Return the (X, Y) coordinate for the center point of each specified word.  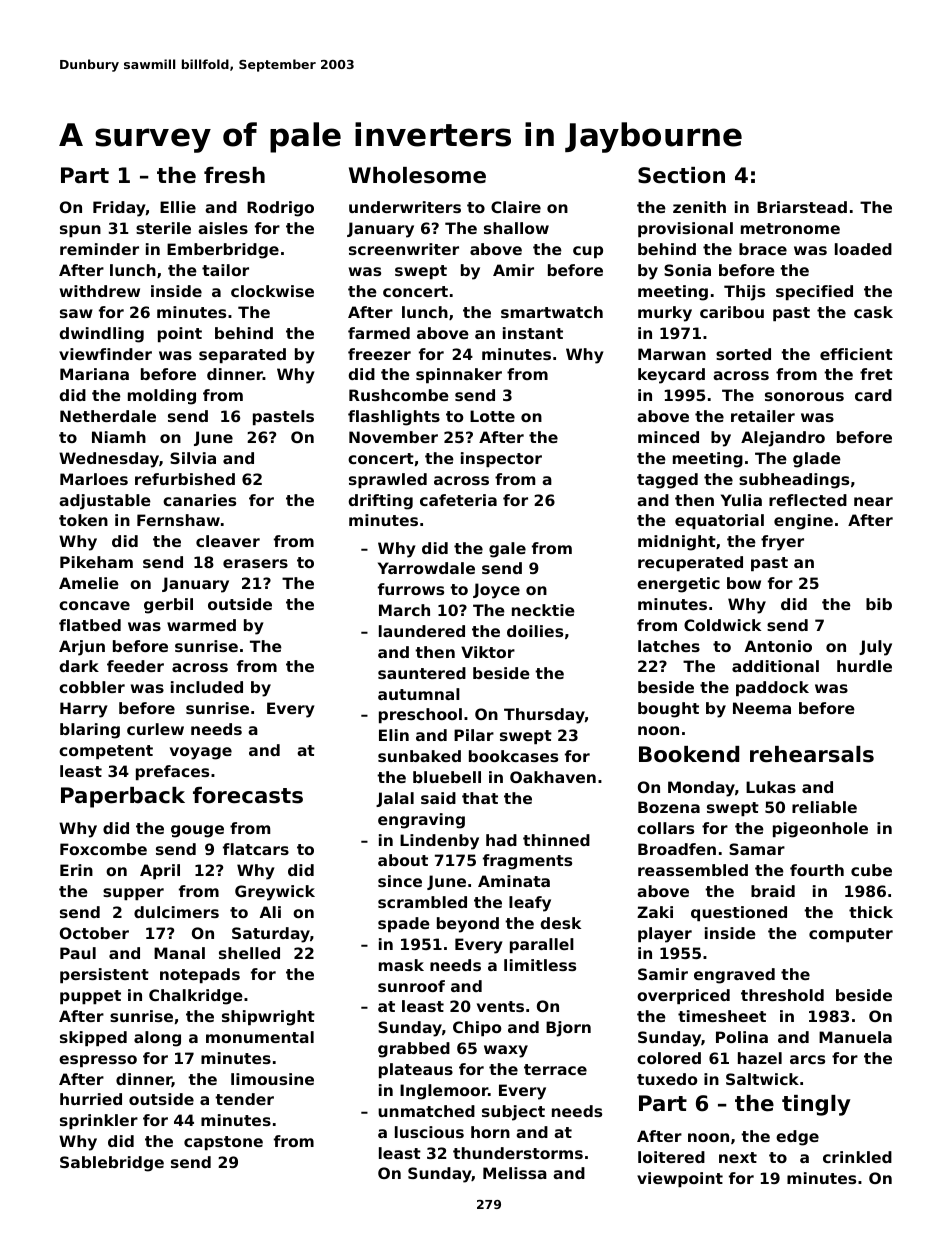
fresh (234, 175)
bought (668, 710)
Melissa (515, 1173)
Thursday (544, 716)
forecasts (248, 795)
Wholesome (417, 175)
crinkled (857, 1157)
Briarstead (802, 207)
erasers (255, 563)
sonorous (804, 396)
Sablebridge (112, 1164)
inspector (501, 459)
